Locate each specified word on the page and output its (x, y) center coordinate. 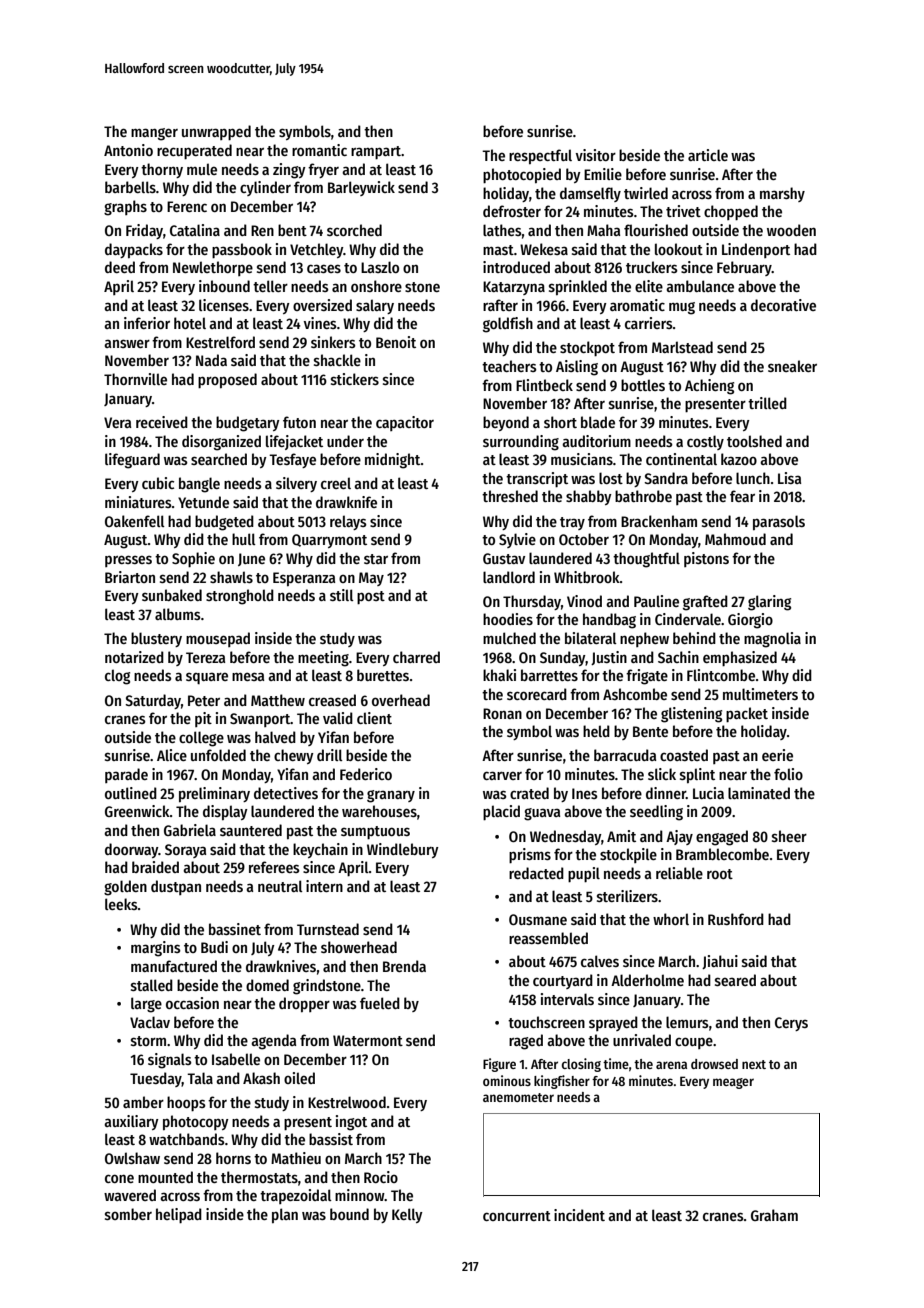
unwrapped (216, 133)
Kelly (407, 1215)
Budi (214, 947)
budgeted (224, 523)
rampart (376, 153)
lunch (753, 478)
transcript (537, 480)
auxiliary (131, 1122)
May (371, 579)
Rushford (736, 919)
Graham (774, 1215)
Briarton (130, 577)
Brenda (404, 966)
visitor (596, 155)
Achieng (709, 387)
